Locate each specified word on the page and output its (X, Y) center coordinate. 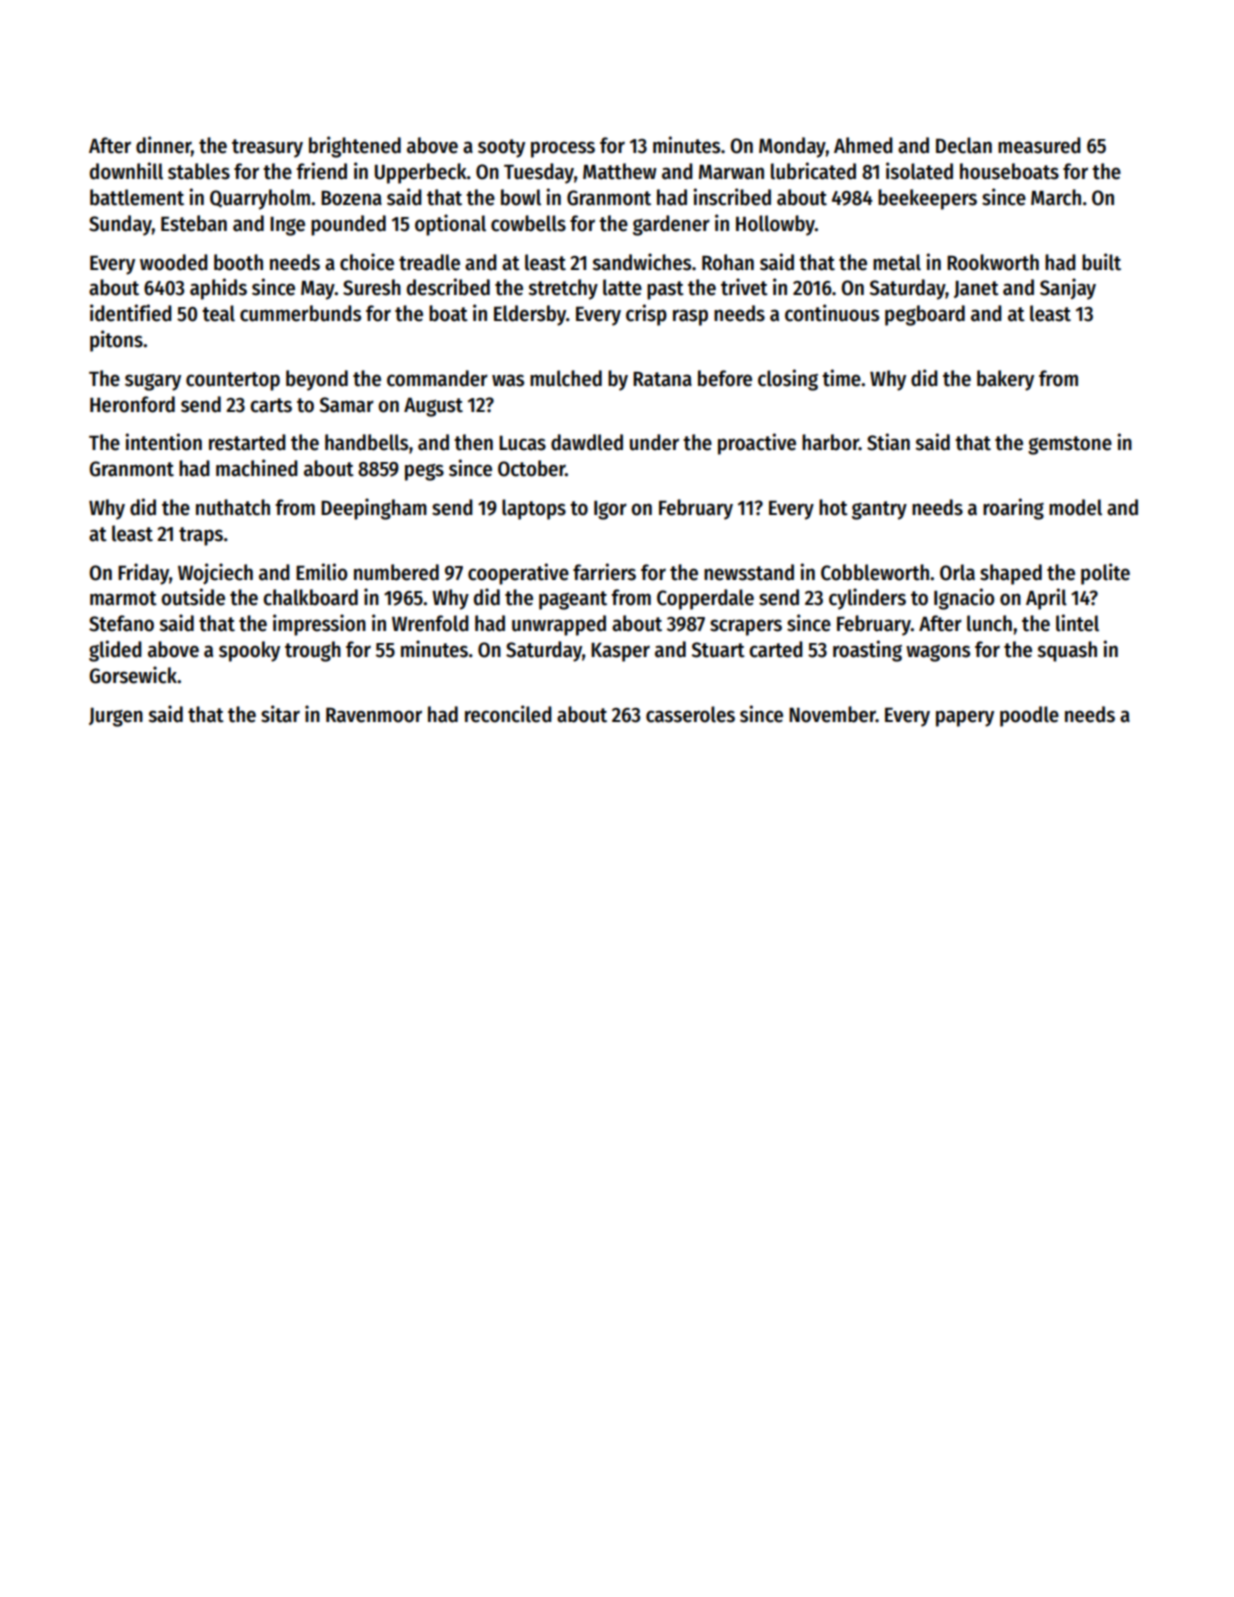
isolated (919, 171)
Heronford (132, 404)
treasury (267, 148)
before (725, 378)
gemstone (1070, 445)
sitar (280, 714)
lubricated (813, 171)
